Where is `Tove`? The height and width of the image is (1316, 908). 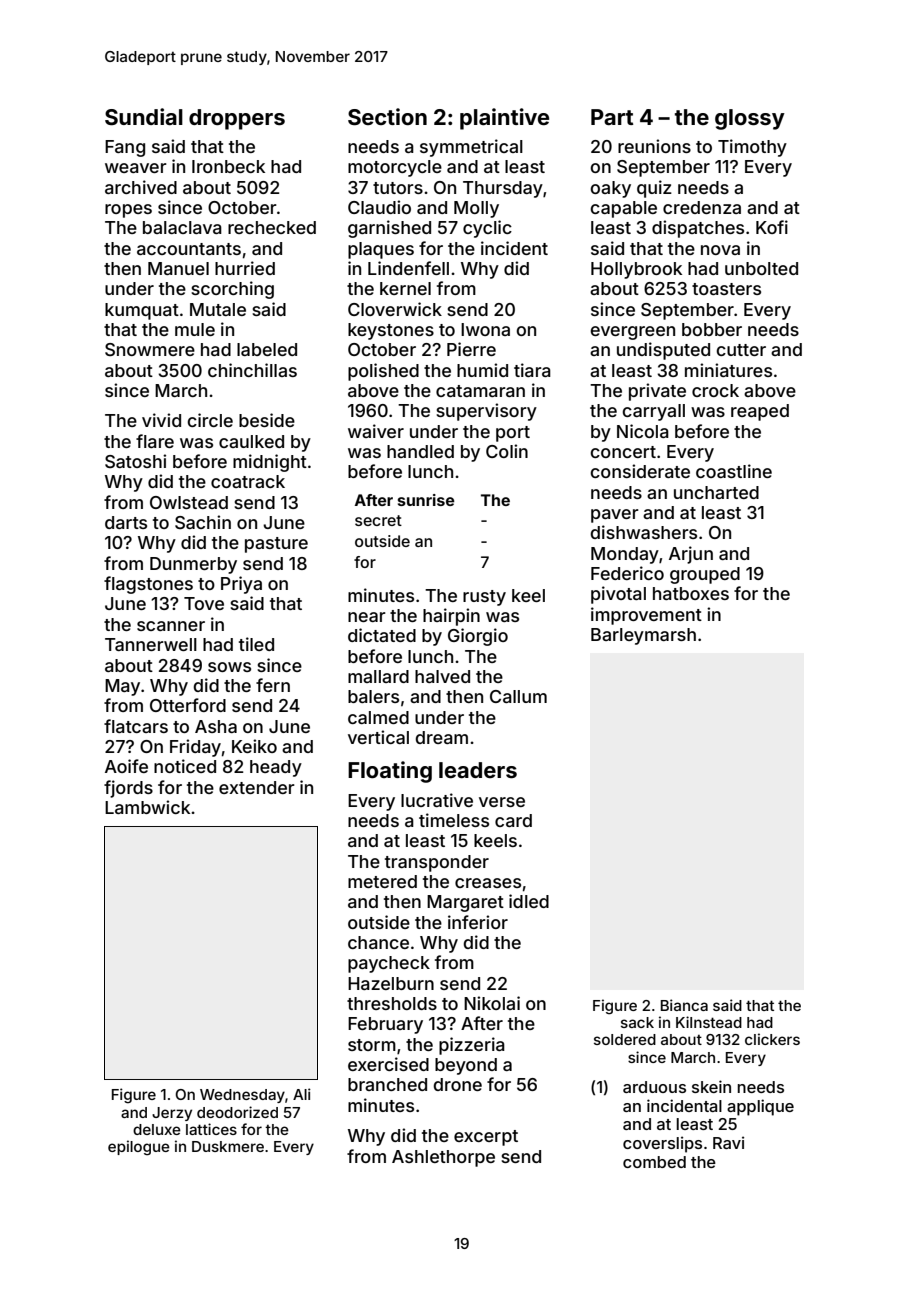
Tove is located at coordinates (204, 603).
